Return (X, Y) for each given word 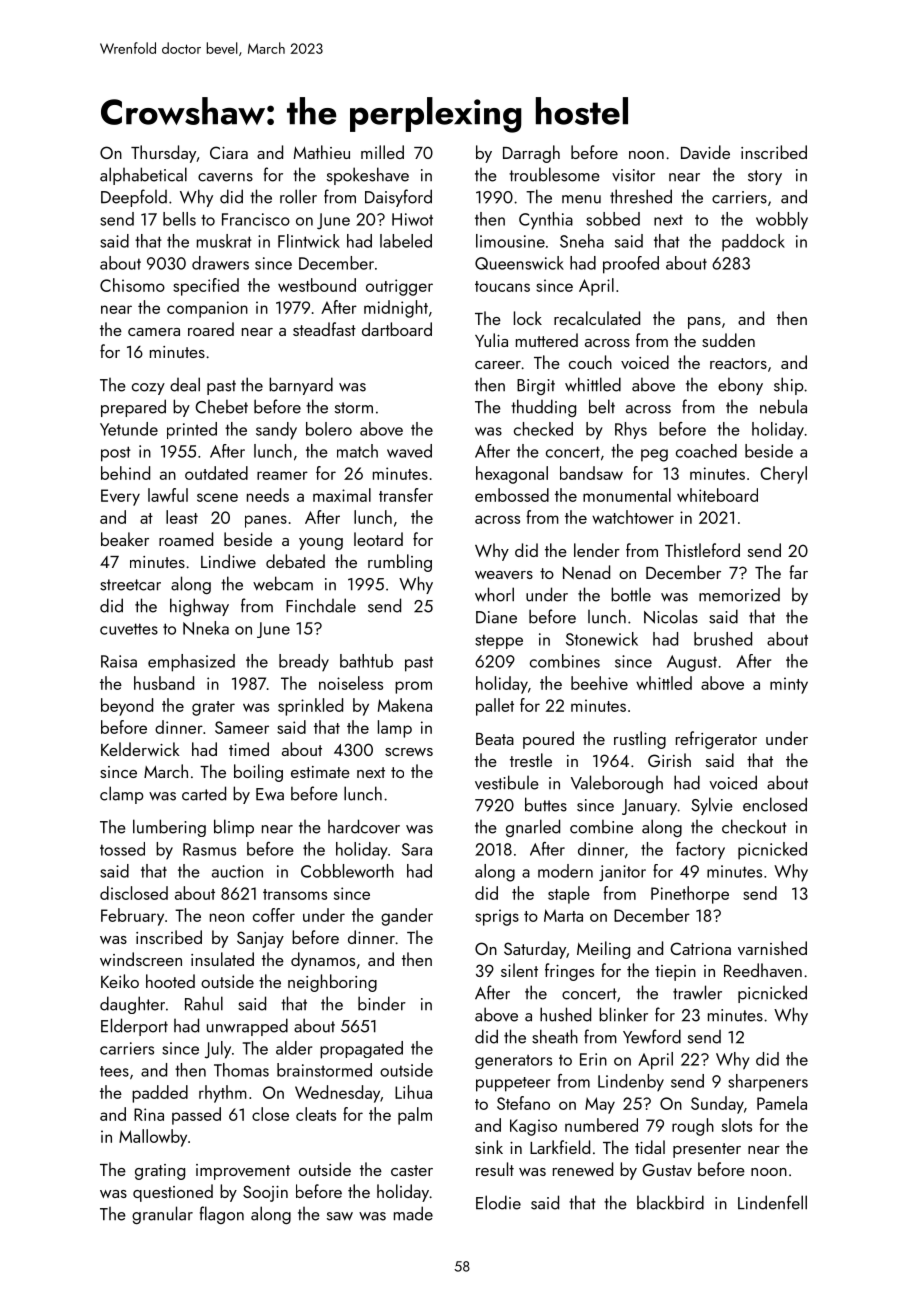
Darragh (531, 154)
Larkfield (560, 1147)
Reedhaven (763, 970)
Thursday (163, 154)
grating (160, 1172)
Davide (705, 152)
